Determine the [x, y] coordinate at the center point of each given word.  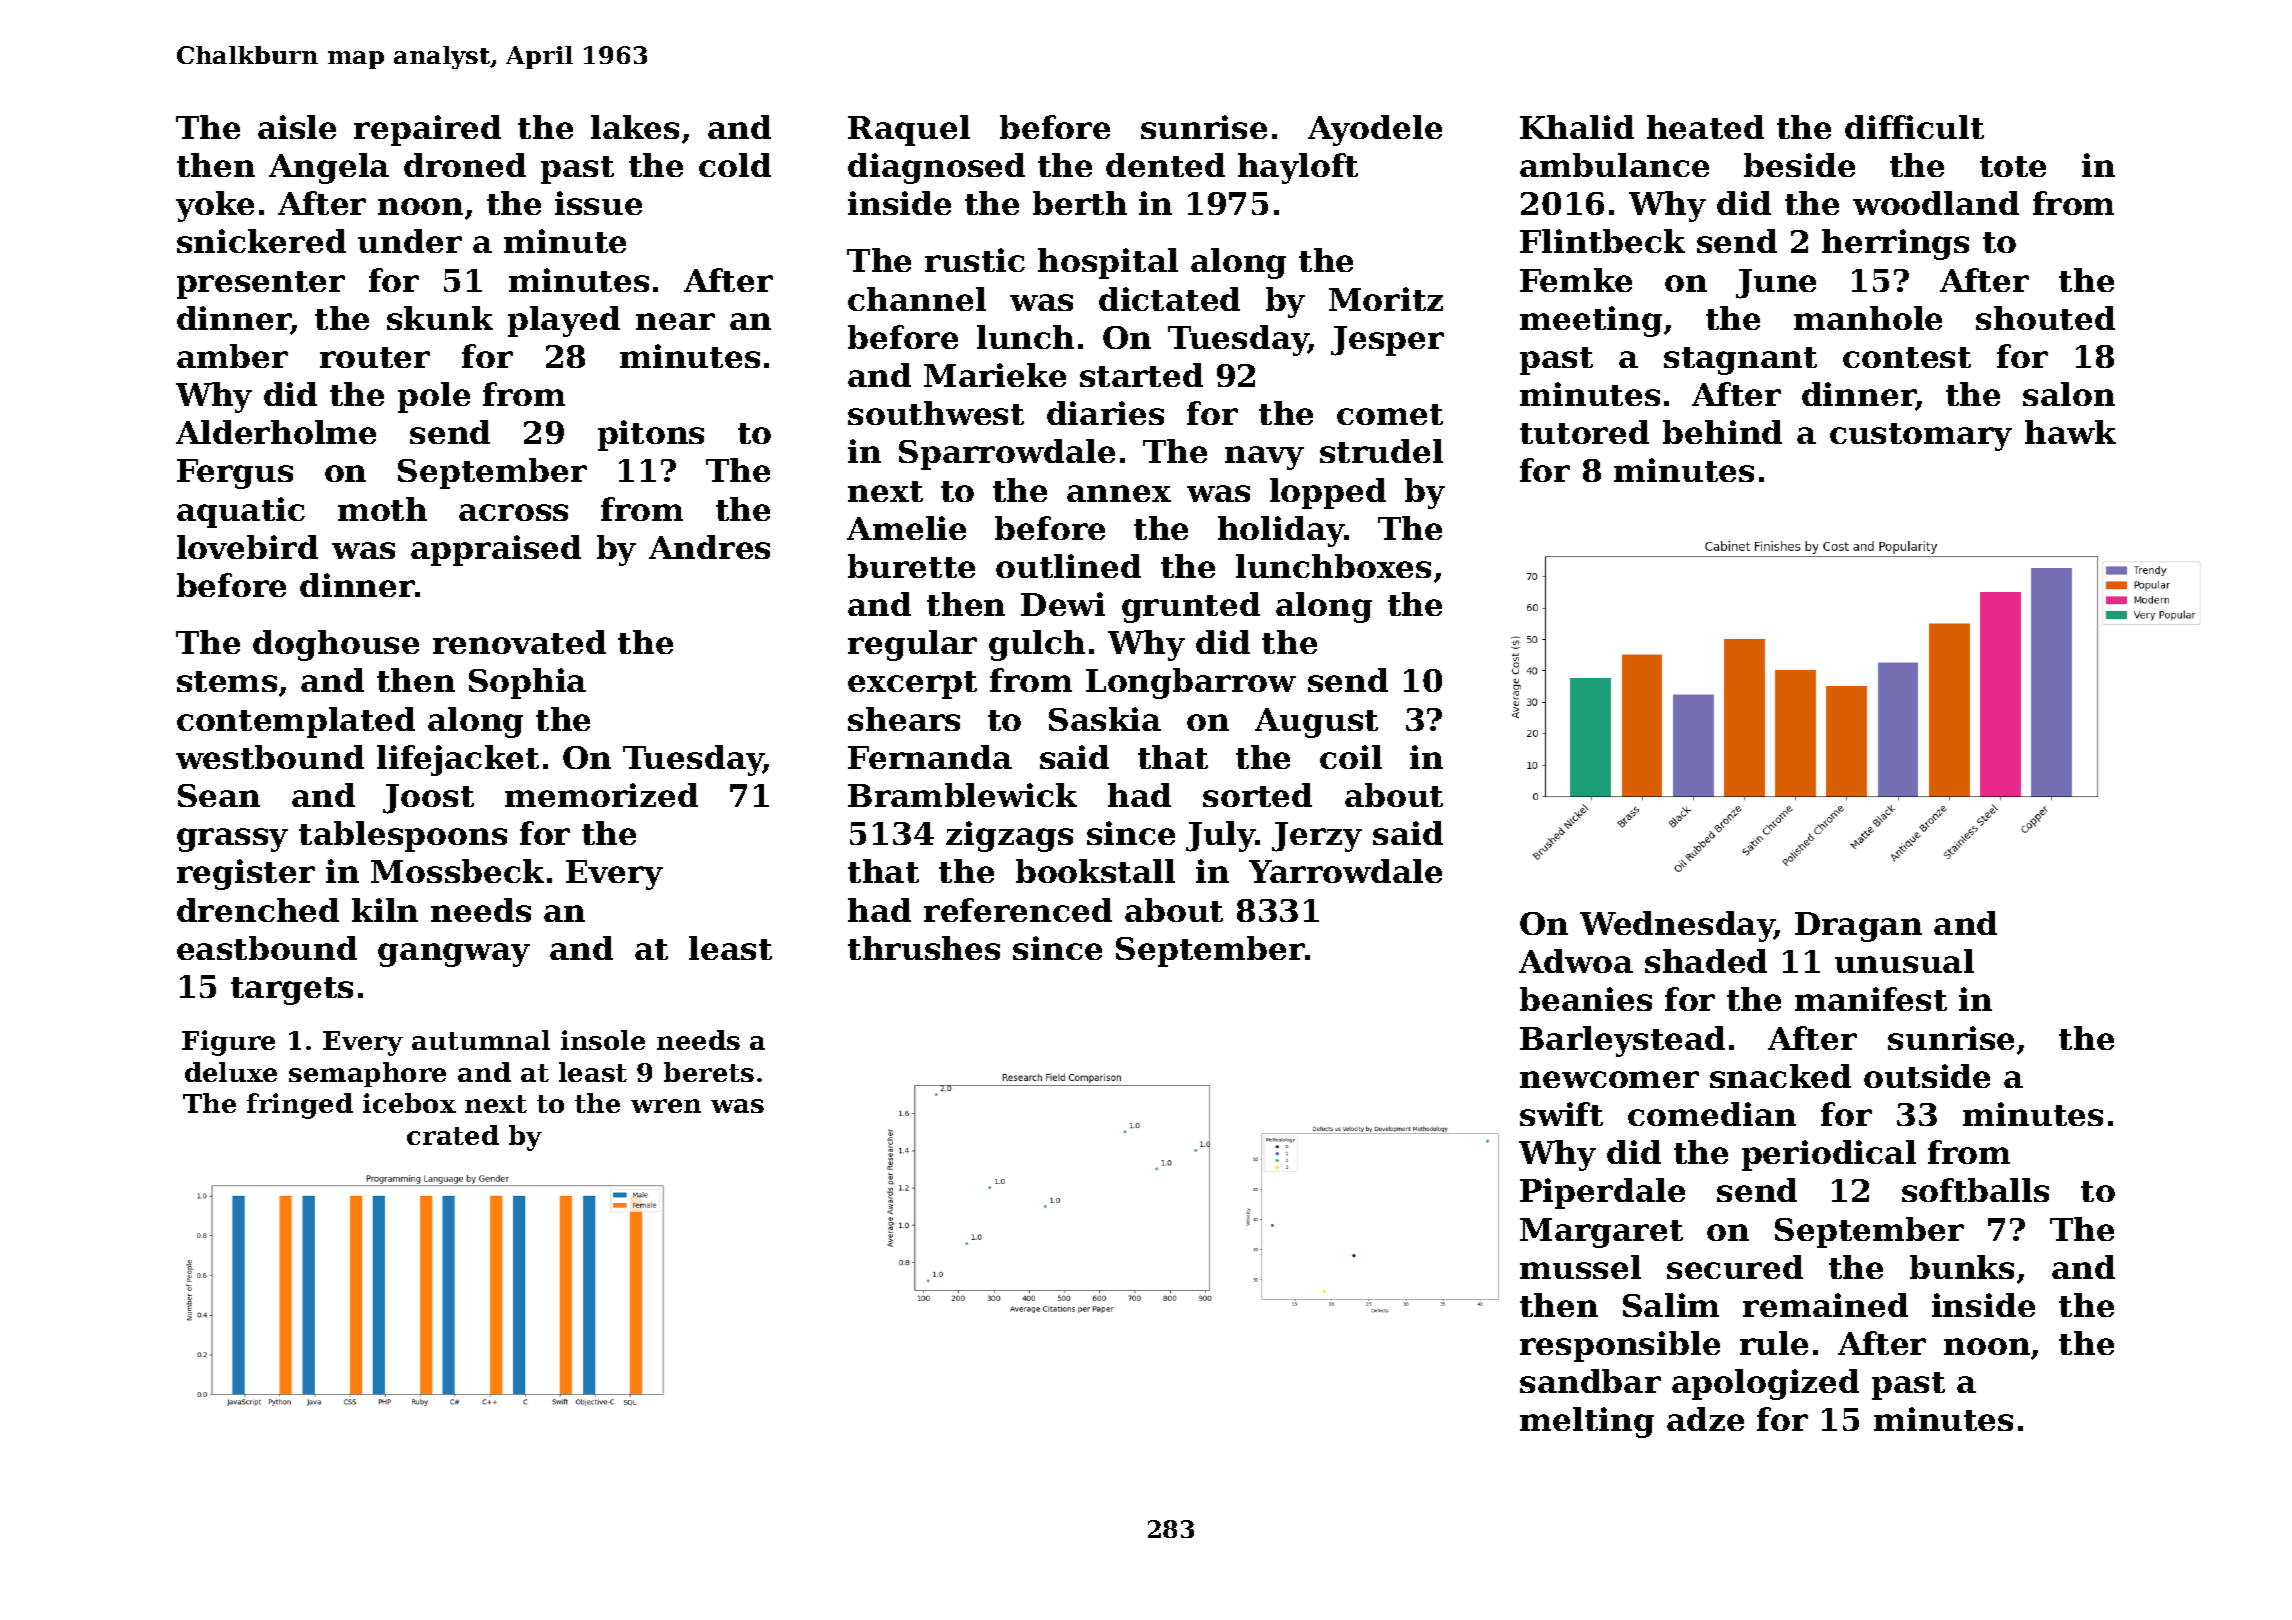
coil [1351, 757]
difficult [1914, 127]
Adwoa [1576, 961]
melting [1587, 1422]
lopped [1328, 493]
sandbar [1590, 1381]
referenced [1018, 910]
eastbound [267, 948]
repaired [427, 130]
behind [1722, 432]
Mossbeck [457, 871]
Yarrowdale [1345, 871]
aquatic [241, 512]
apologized [1765, 1384]
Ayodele [1375, 130]
